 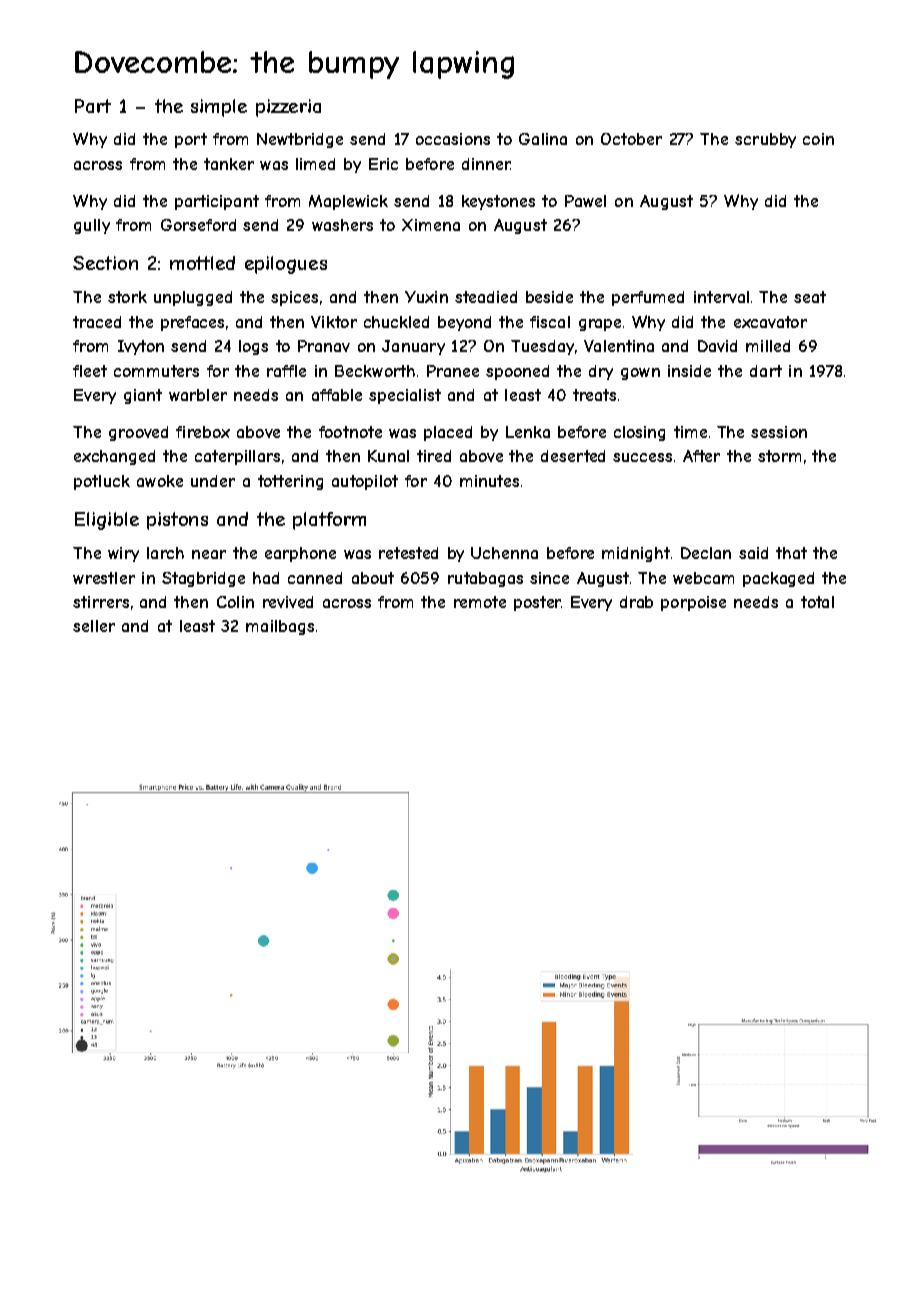 What do you see at coordinates (193, 298) in the document?
I see `unplugged` at bounding box center [193, 298].
